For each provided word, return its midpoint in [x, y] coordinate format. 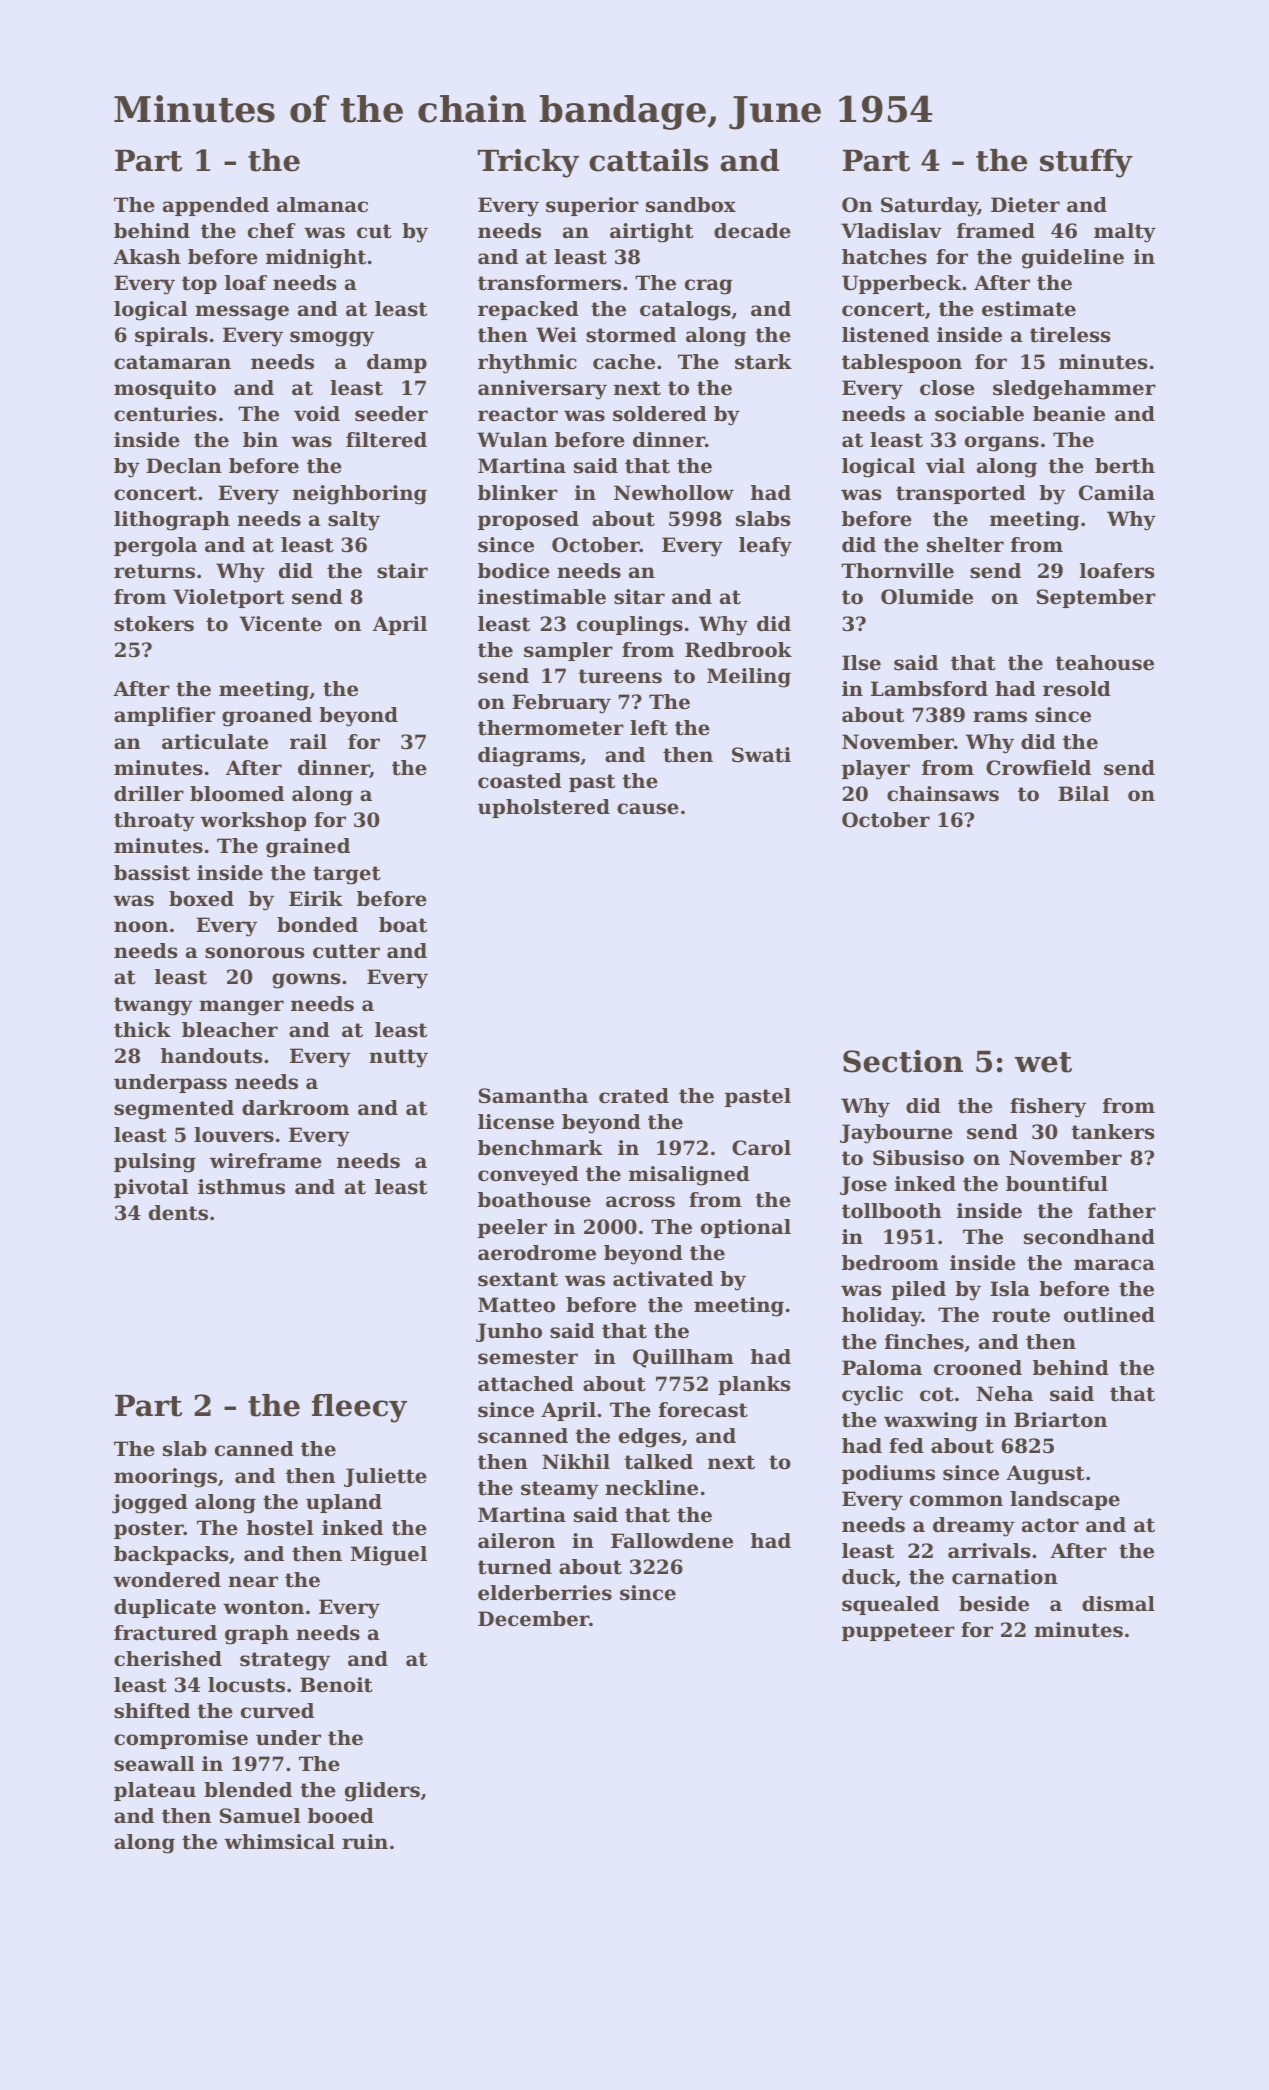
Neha [1005, 1394]
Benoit [336, 1685]
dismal [1118, 1604]
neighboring [360, 495]
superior [592, 206]
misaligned [689, 1176]
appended [216, 206]
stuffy [1086, 163]
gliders [382, 1792]
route [1021, 1315]
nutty [398, 1058]
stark [763, 362]
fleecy [359, 1408]
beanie [1069, 414]
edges [650, 1438]
